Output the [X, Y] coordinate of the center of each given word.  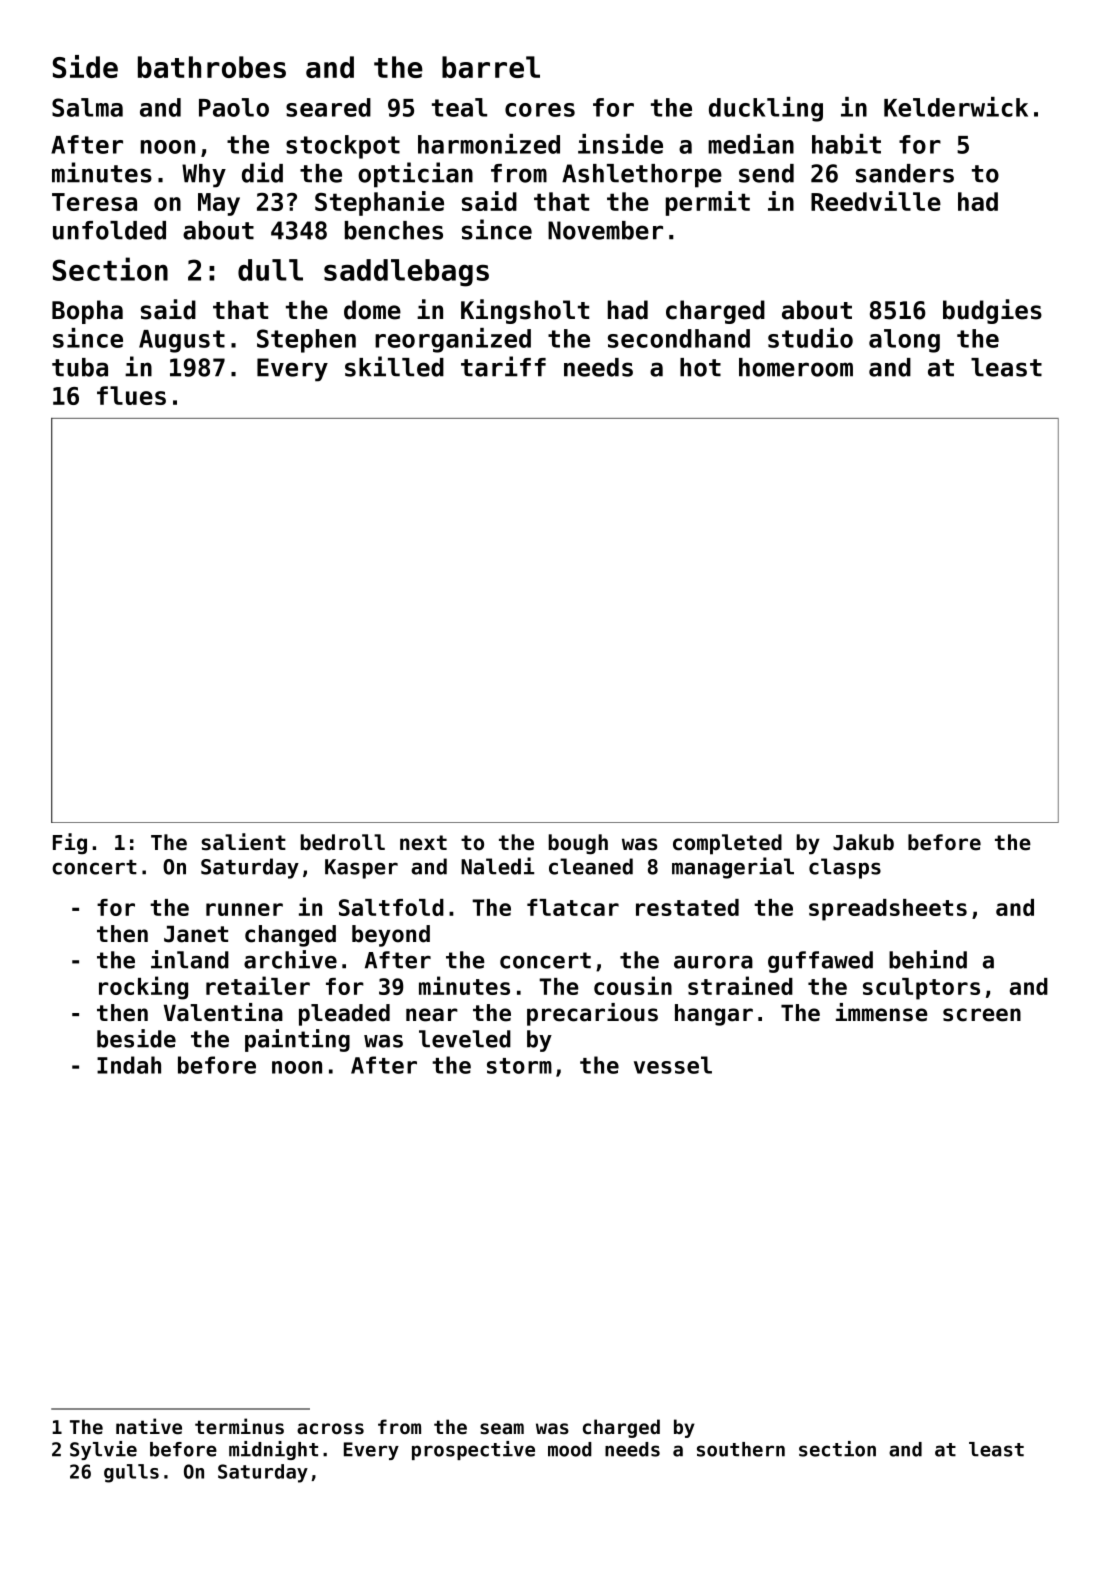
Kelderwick [956, 107]
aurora [713, 962]
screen [982, 1015]
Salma [87, 107]
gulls [131, 1473]
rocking [143, 988]
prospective [473, 1450]
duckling [766, 109]
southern [741, 1449]
